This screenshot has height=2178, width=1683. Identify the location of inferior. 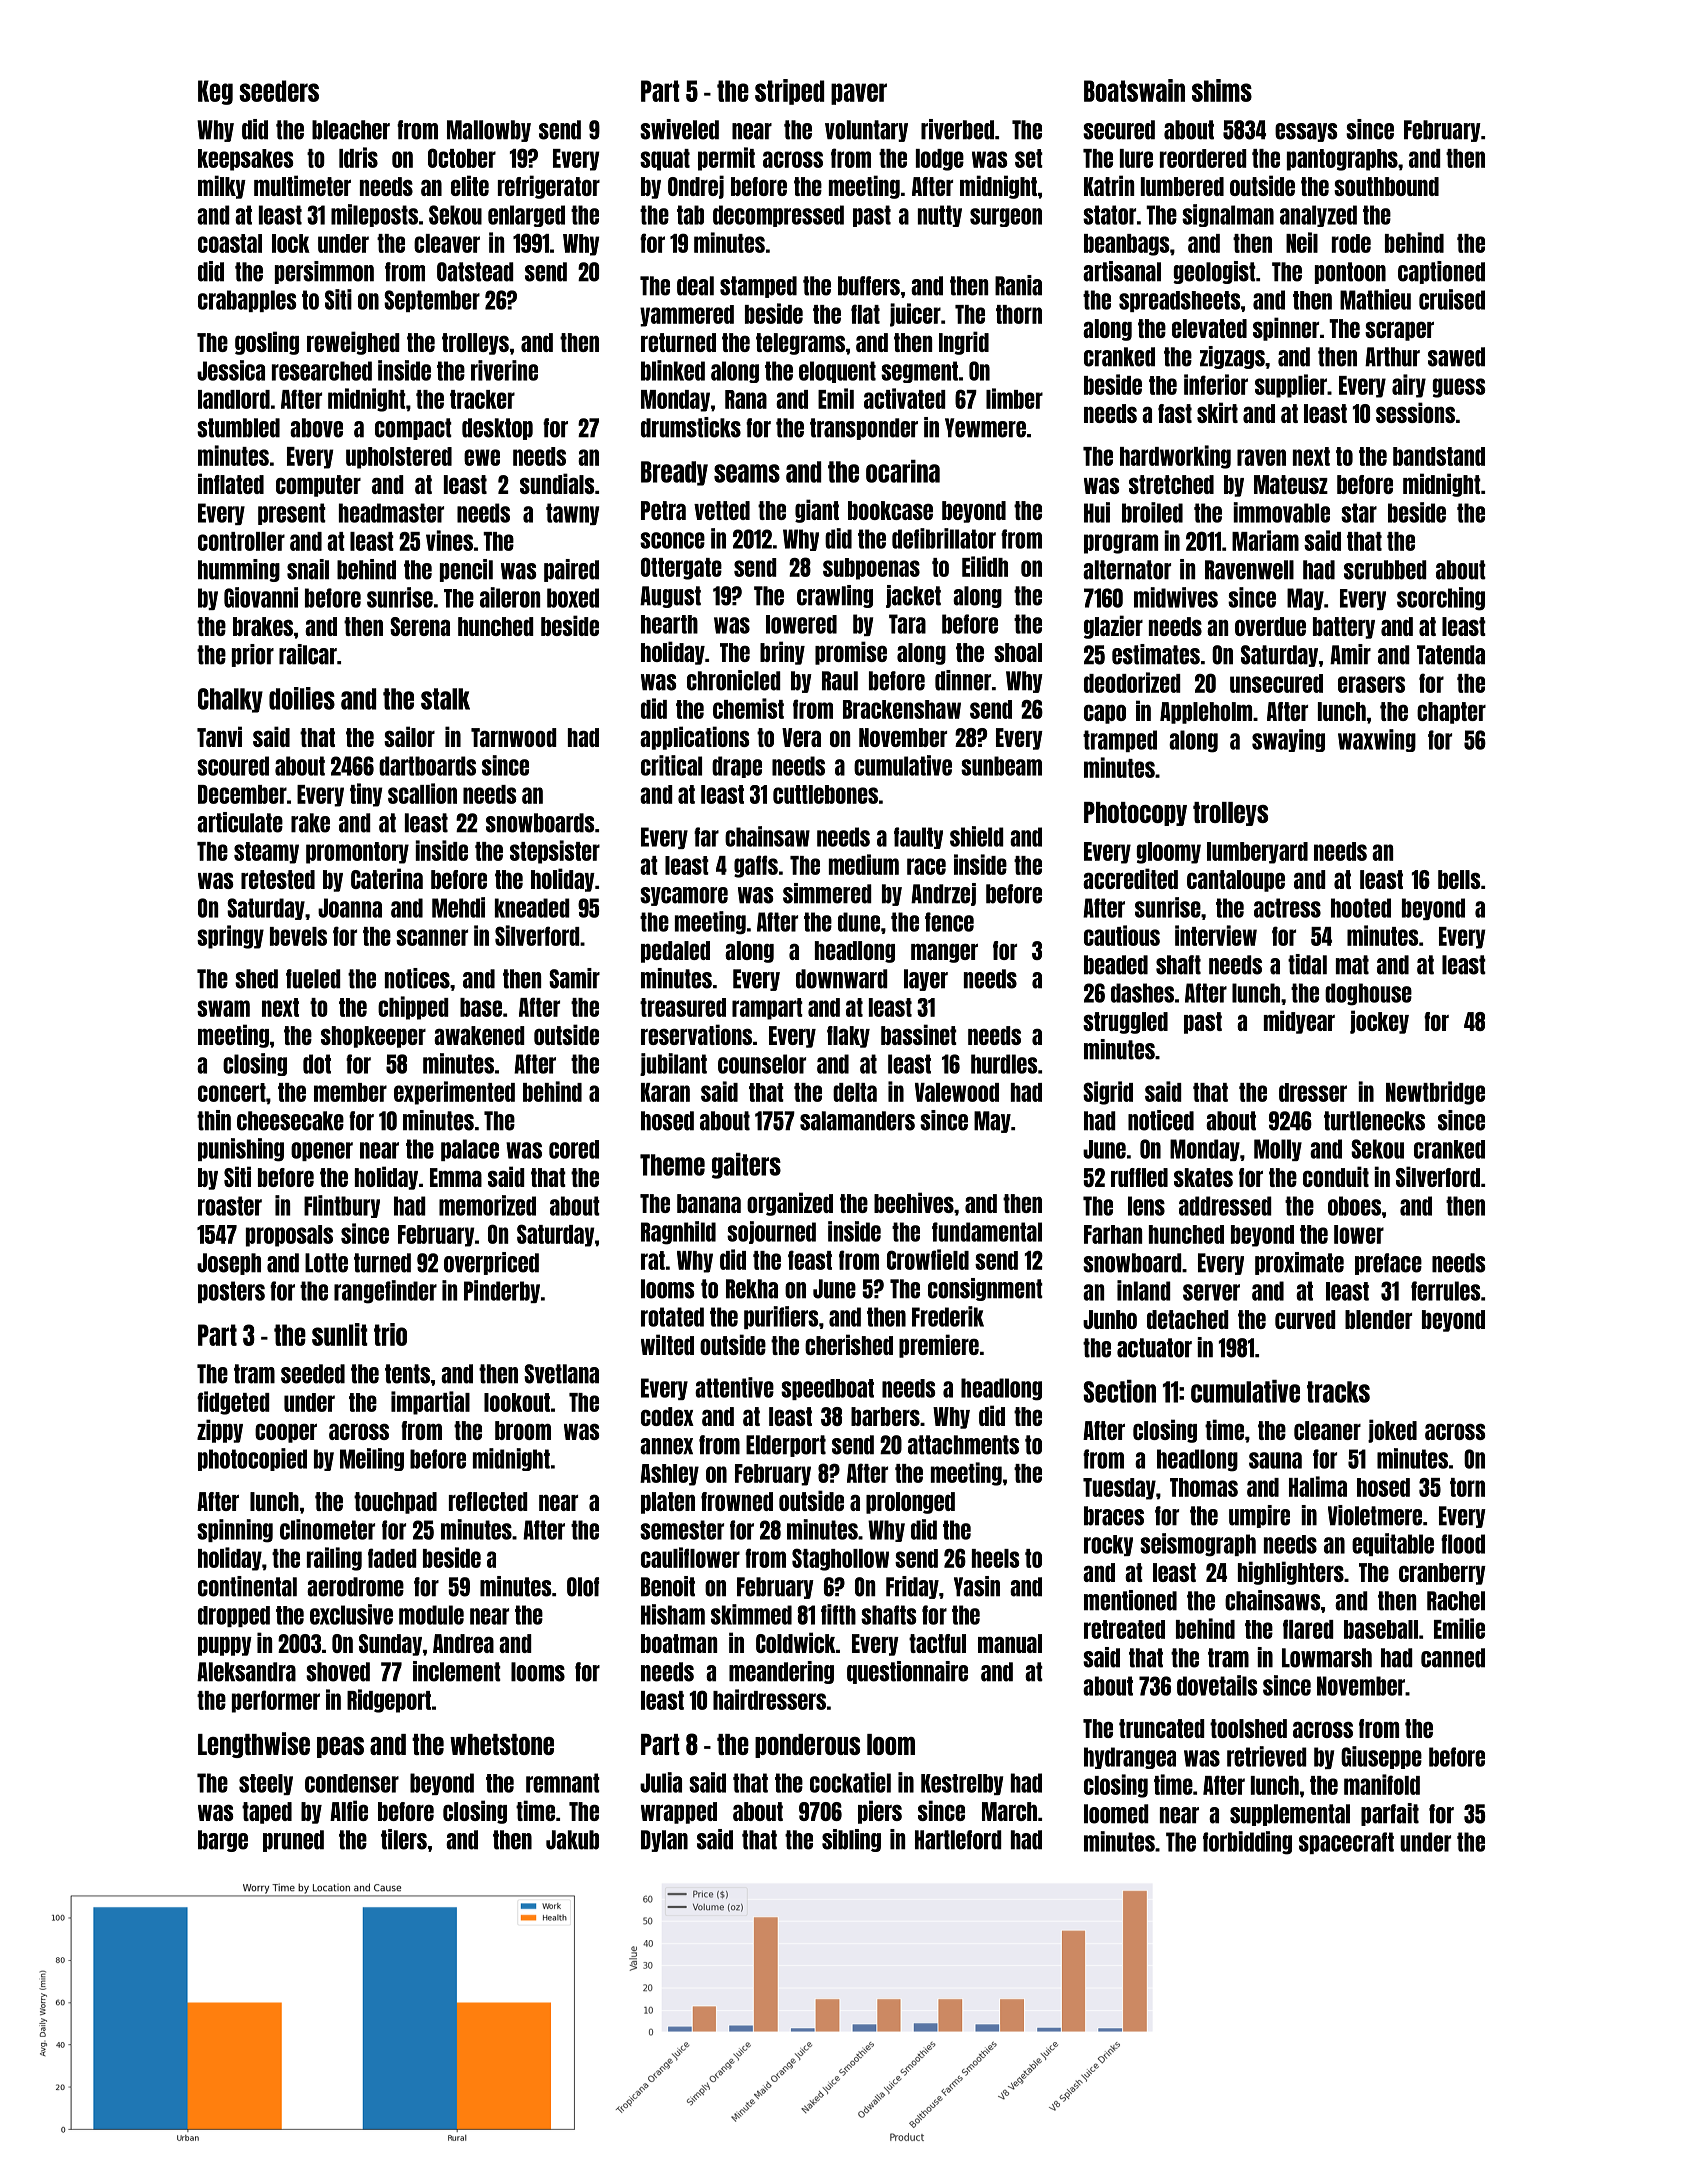
(1216, 384).
